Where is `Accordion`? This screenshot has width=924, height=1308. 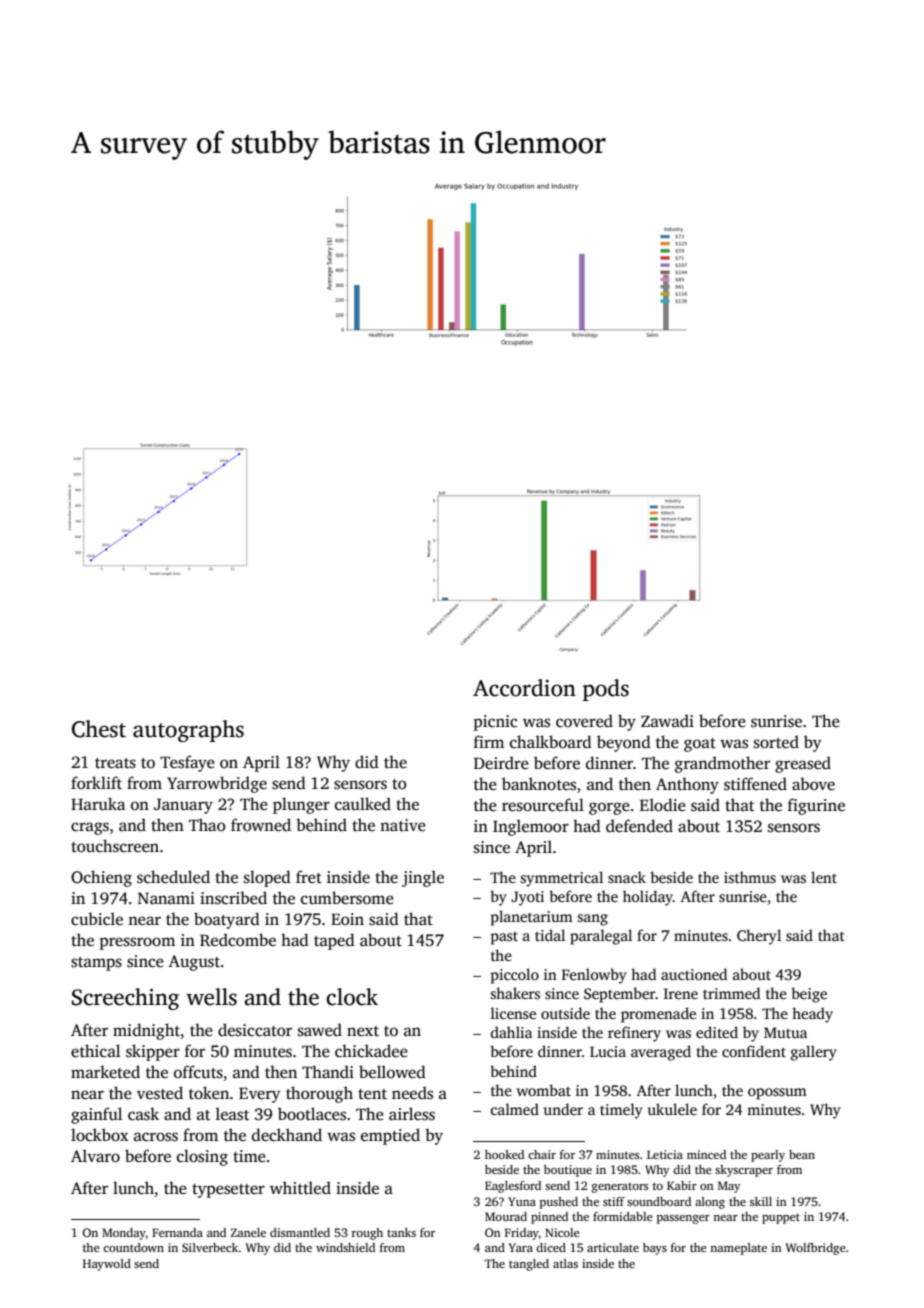 Accordion is located at coordinates (524, 688).
